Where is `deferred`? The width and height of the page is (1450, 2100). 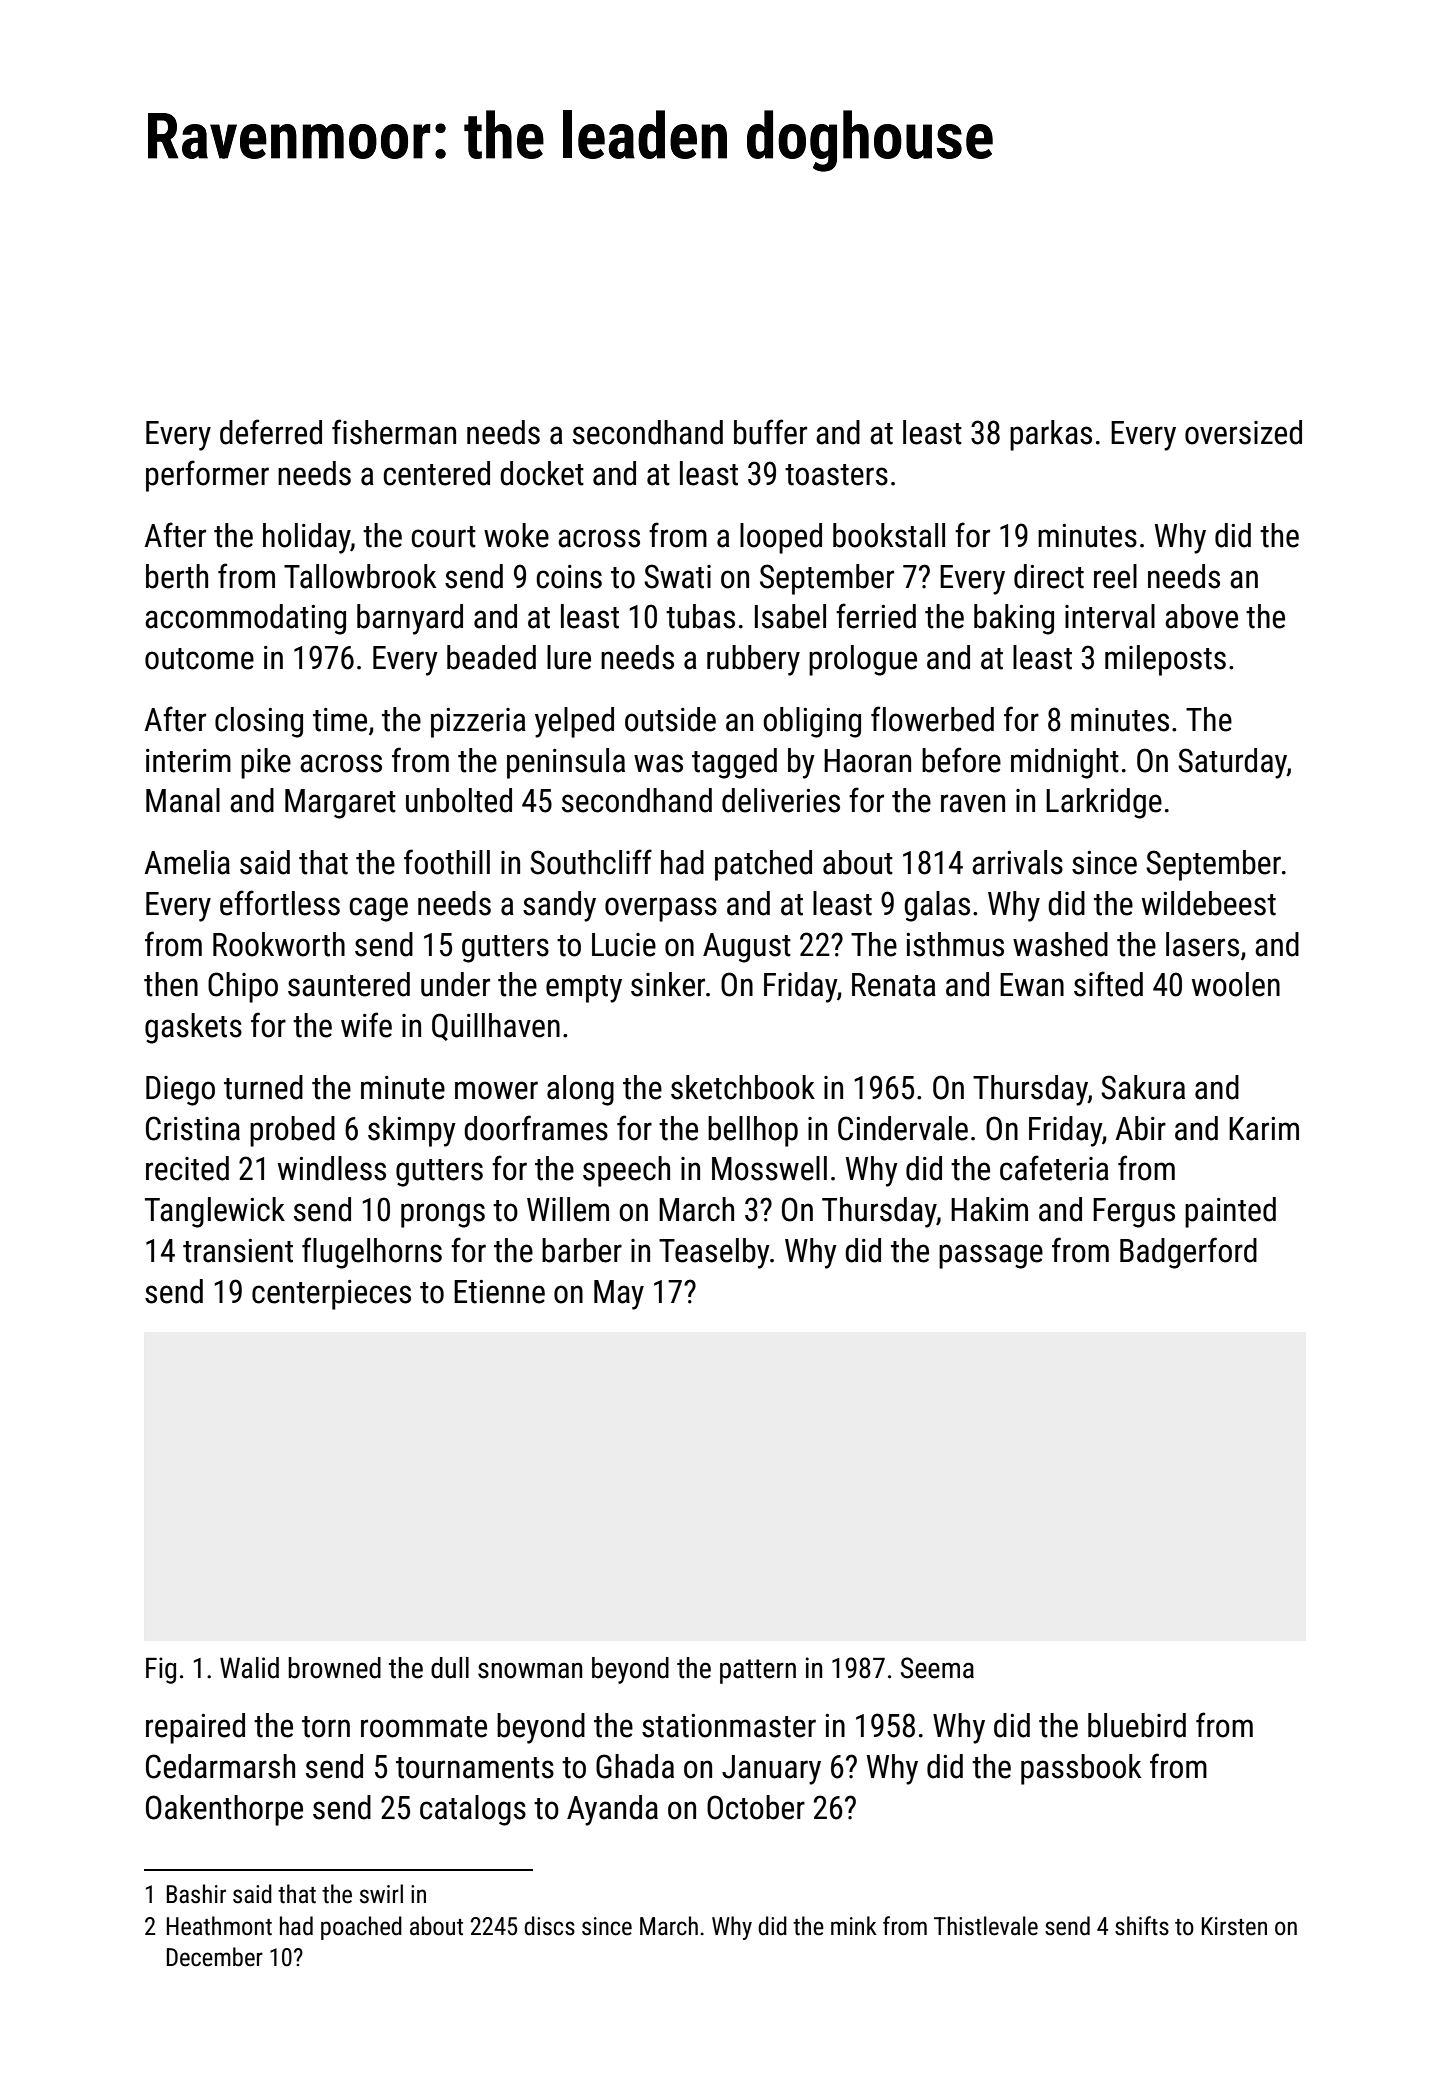 deferred is located at coordinates (271, 432).
